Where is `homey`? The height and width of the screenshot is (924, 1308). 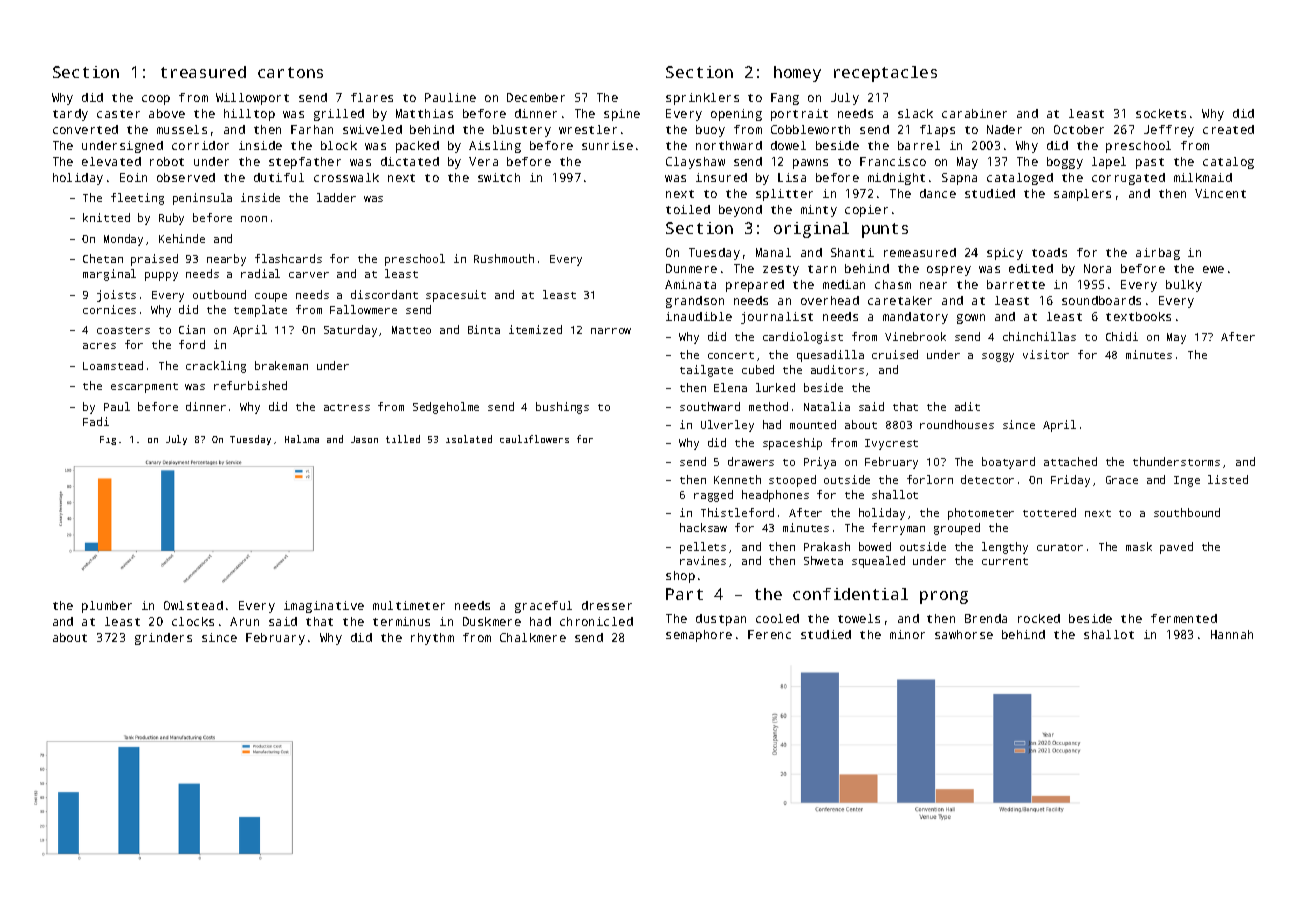
homey is located at coordinates (797, 74).
